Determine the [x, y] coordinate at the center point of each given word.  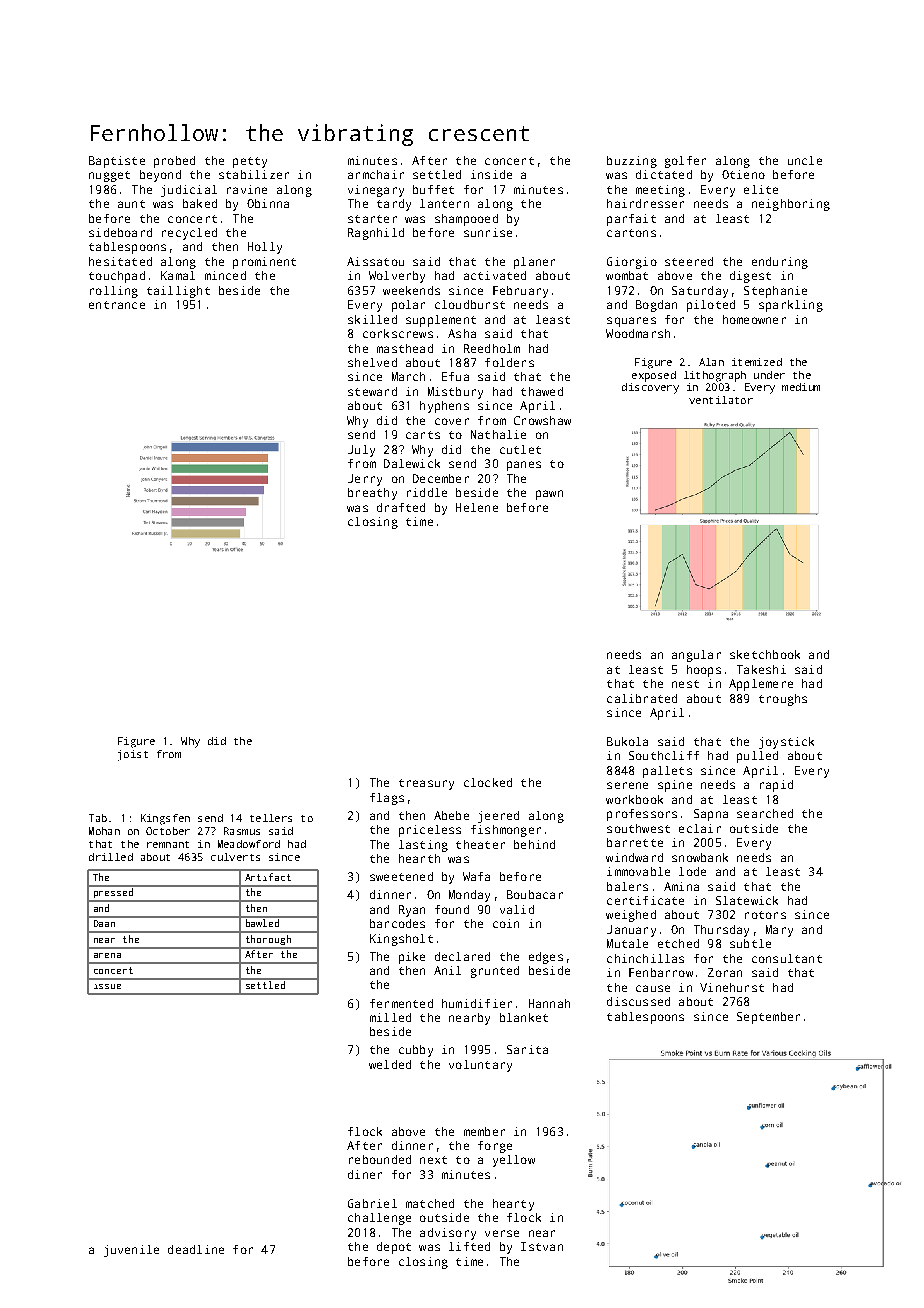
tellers [271, 818]
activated [495, 275]
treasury [426, 784]
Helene [477, 507]
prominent [264, 263]
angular [696, 656]
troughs [783, 700]
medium [801, 387]
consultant [787, 958]
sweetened [401, 876]
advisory [448, 1234]
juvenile [131, 1251]
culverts [235, 857]
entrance [117, 305]
